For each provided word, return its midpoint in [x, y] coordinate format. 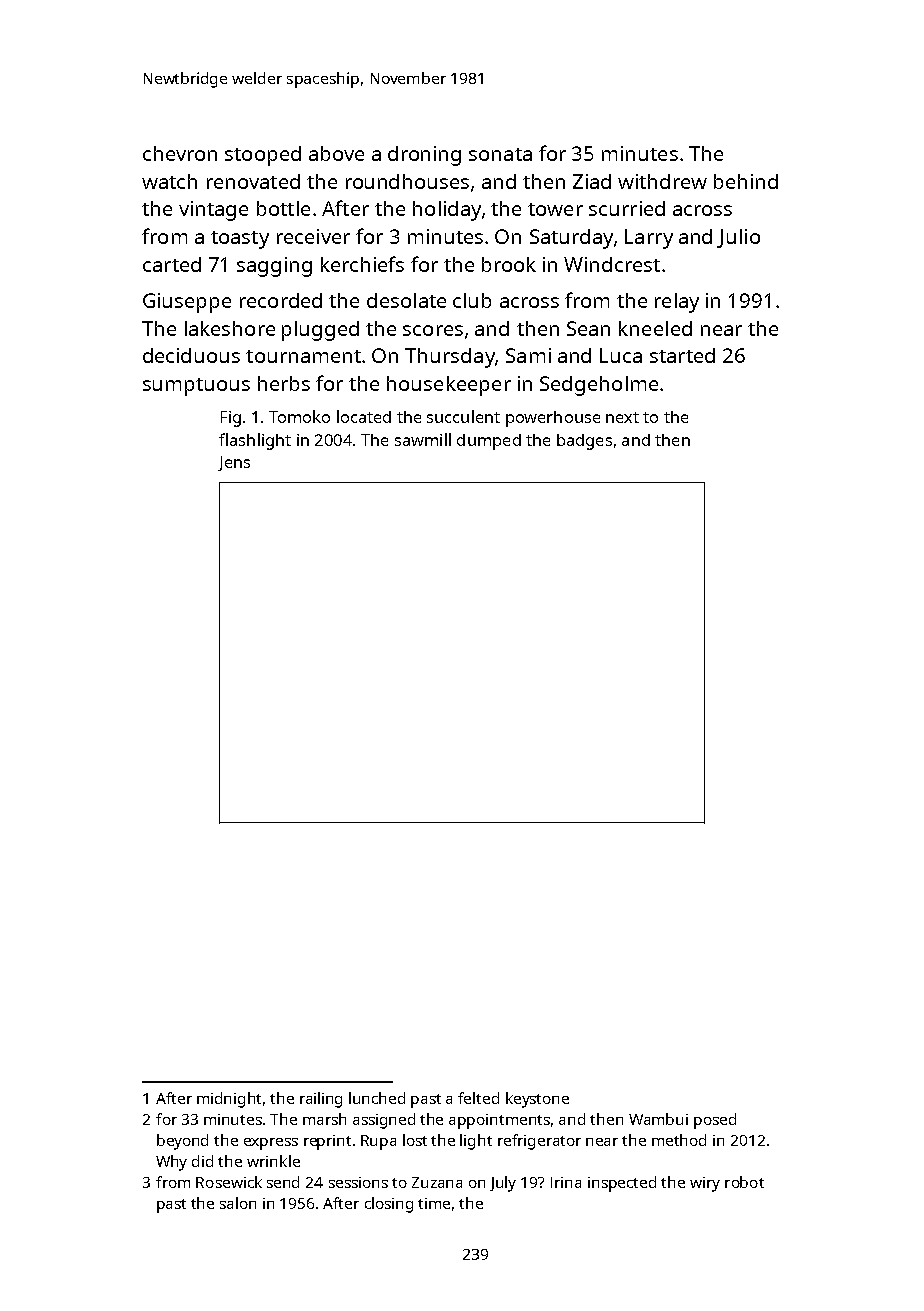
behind [746, 181]
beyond [182, 1142]
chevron [180, 153]
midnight [229, 1100]
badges [584, 442]
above [336, 153]
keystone [537, 1100]
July [503, 1184]
